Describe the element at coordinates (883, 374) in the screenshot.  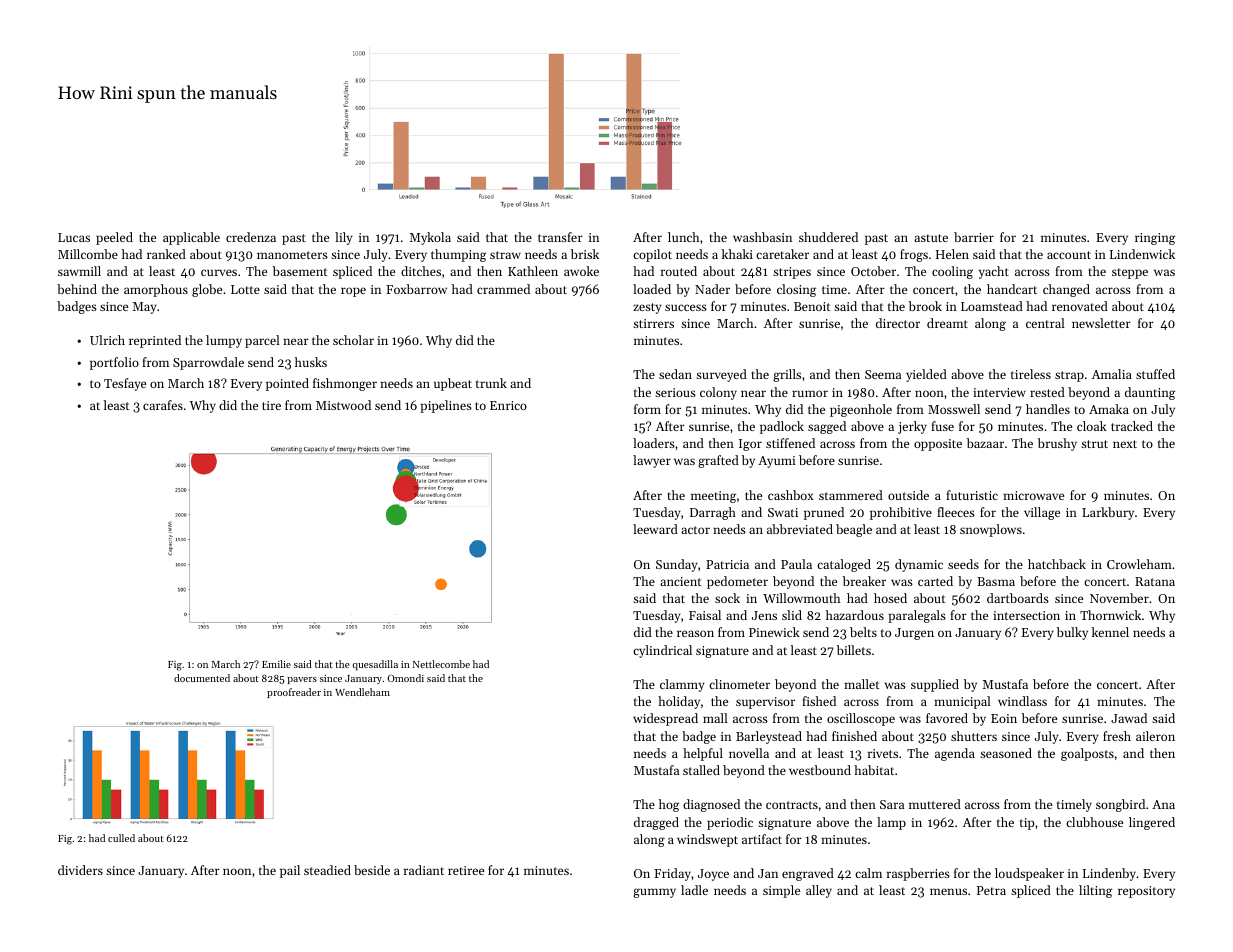
I see `Seema` at that location.
